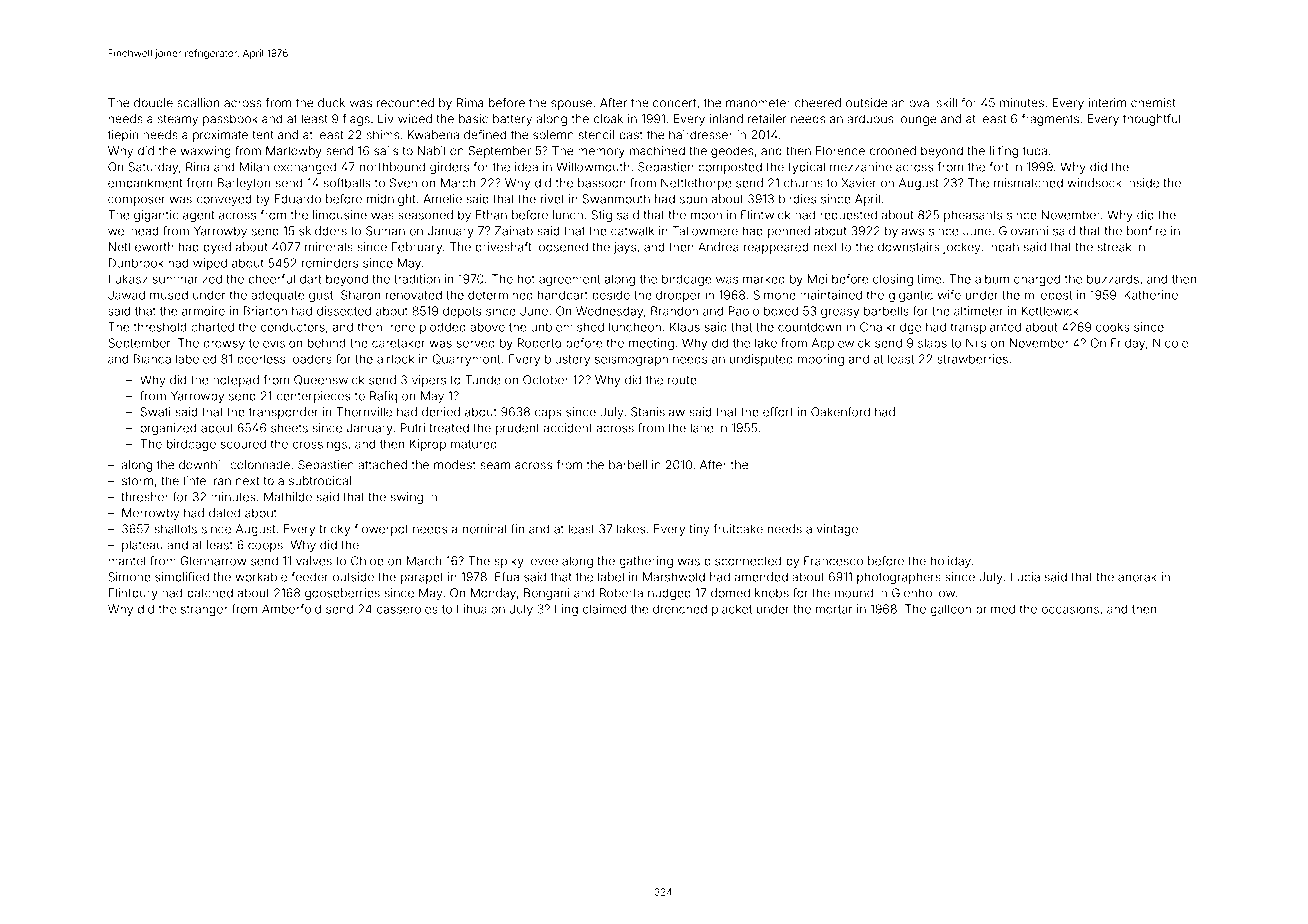 Image resolution: width=1308 pixels, height=924 pixels. What do you see at coordinates (1050, 311) in the screenshot?
I see `Kettlewick` at bounding box center [1050, 311].
